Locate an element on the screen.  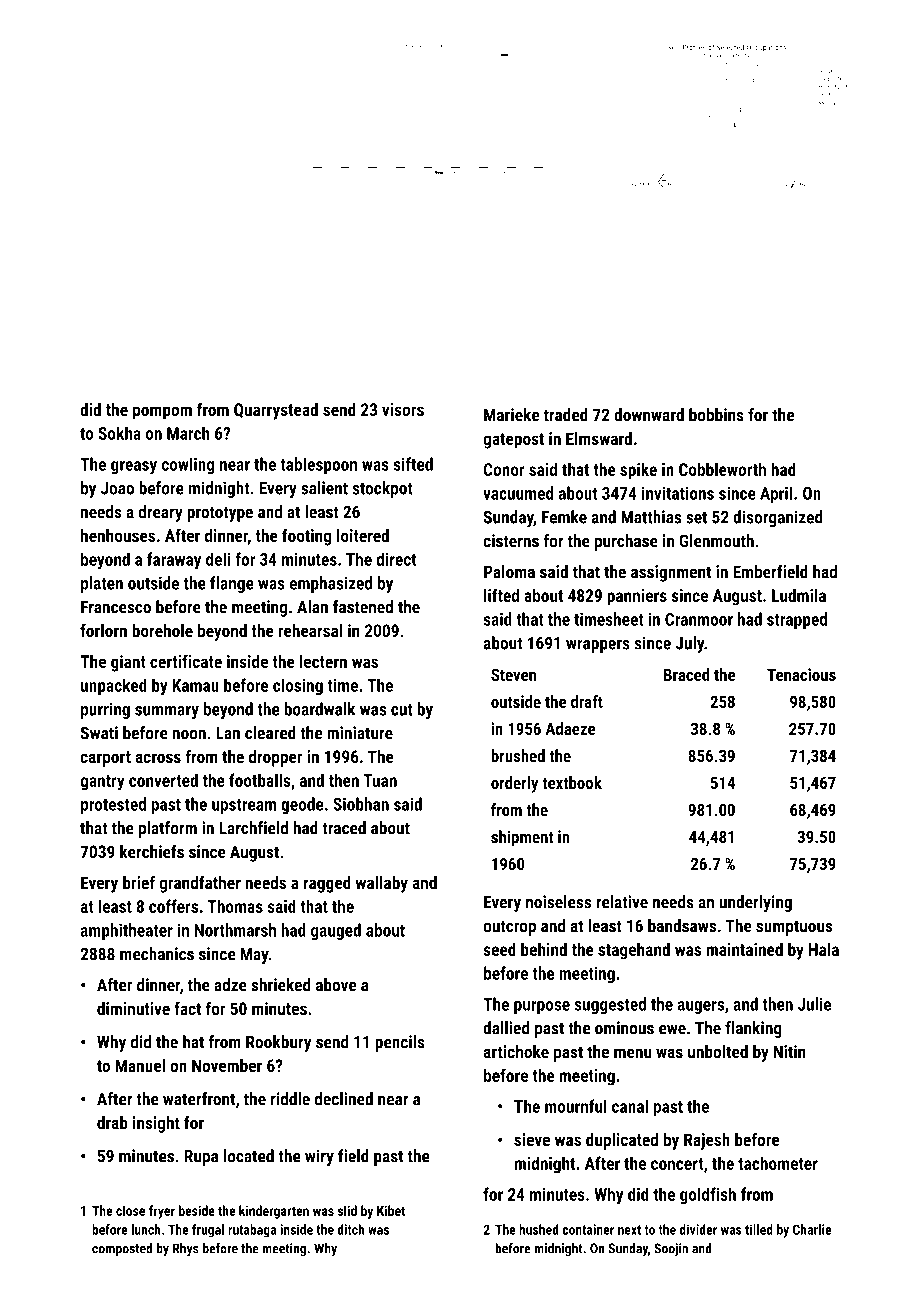
Marieke is located at coordinates (511, 415).
